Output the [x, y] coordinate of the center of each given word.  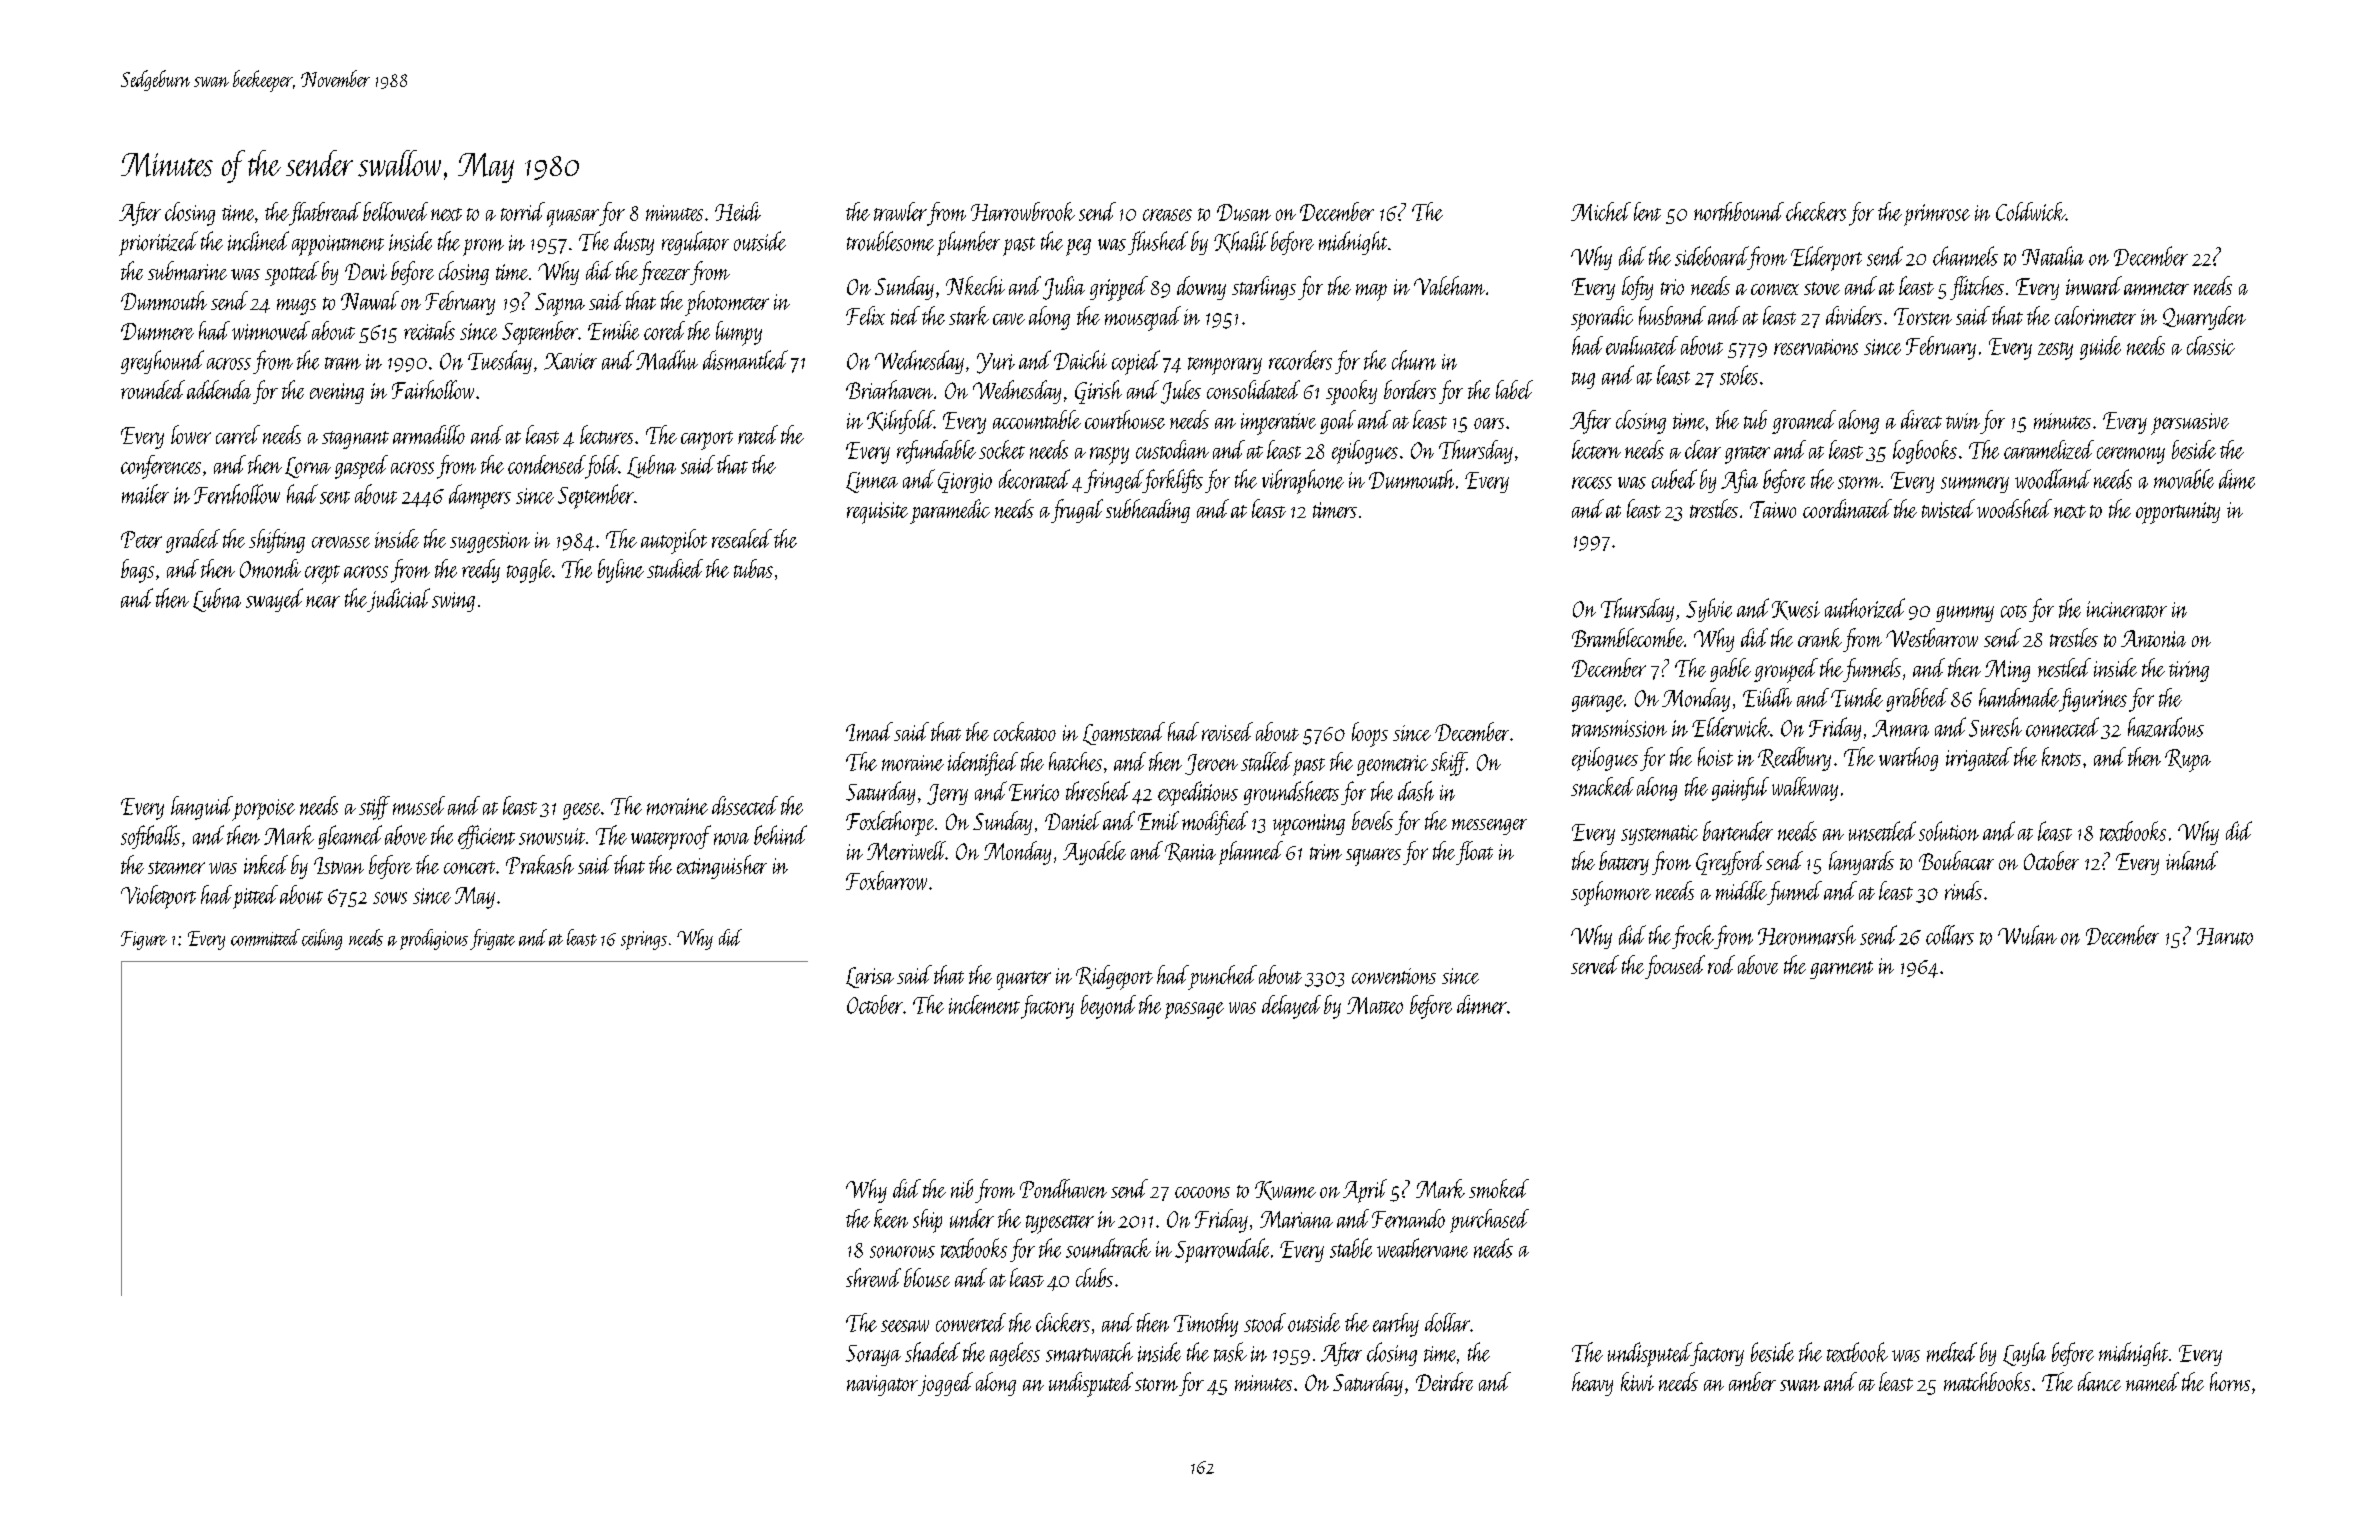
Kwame [1285, 1190]
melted [1952, 1352]
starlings [1264, 288]
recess [1592, 483]
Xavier [570, 361]
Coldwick [2030, 211]
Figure [144, 940]
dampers [480, 496]
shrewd [873, 1277]
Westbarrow [1932, 637]
